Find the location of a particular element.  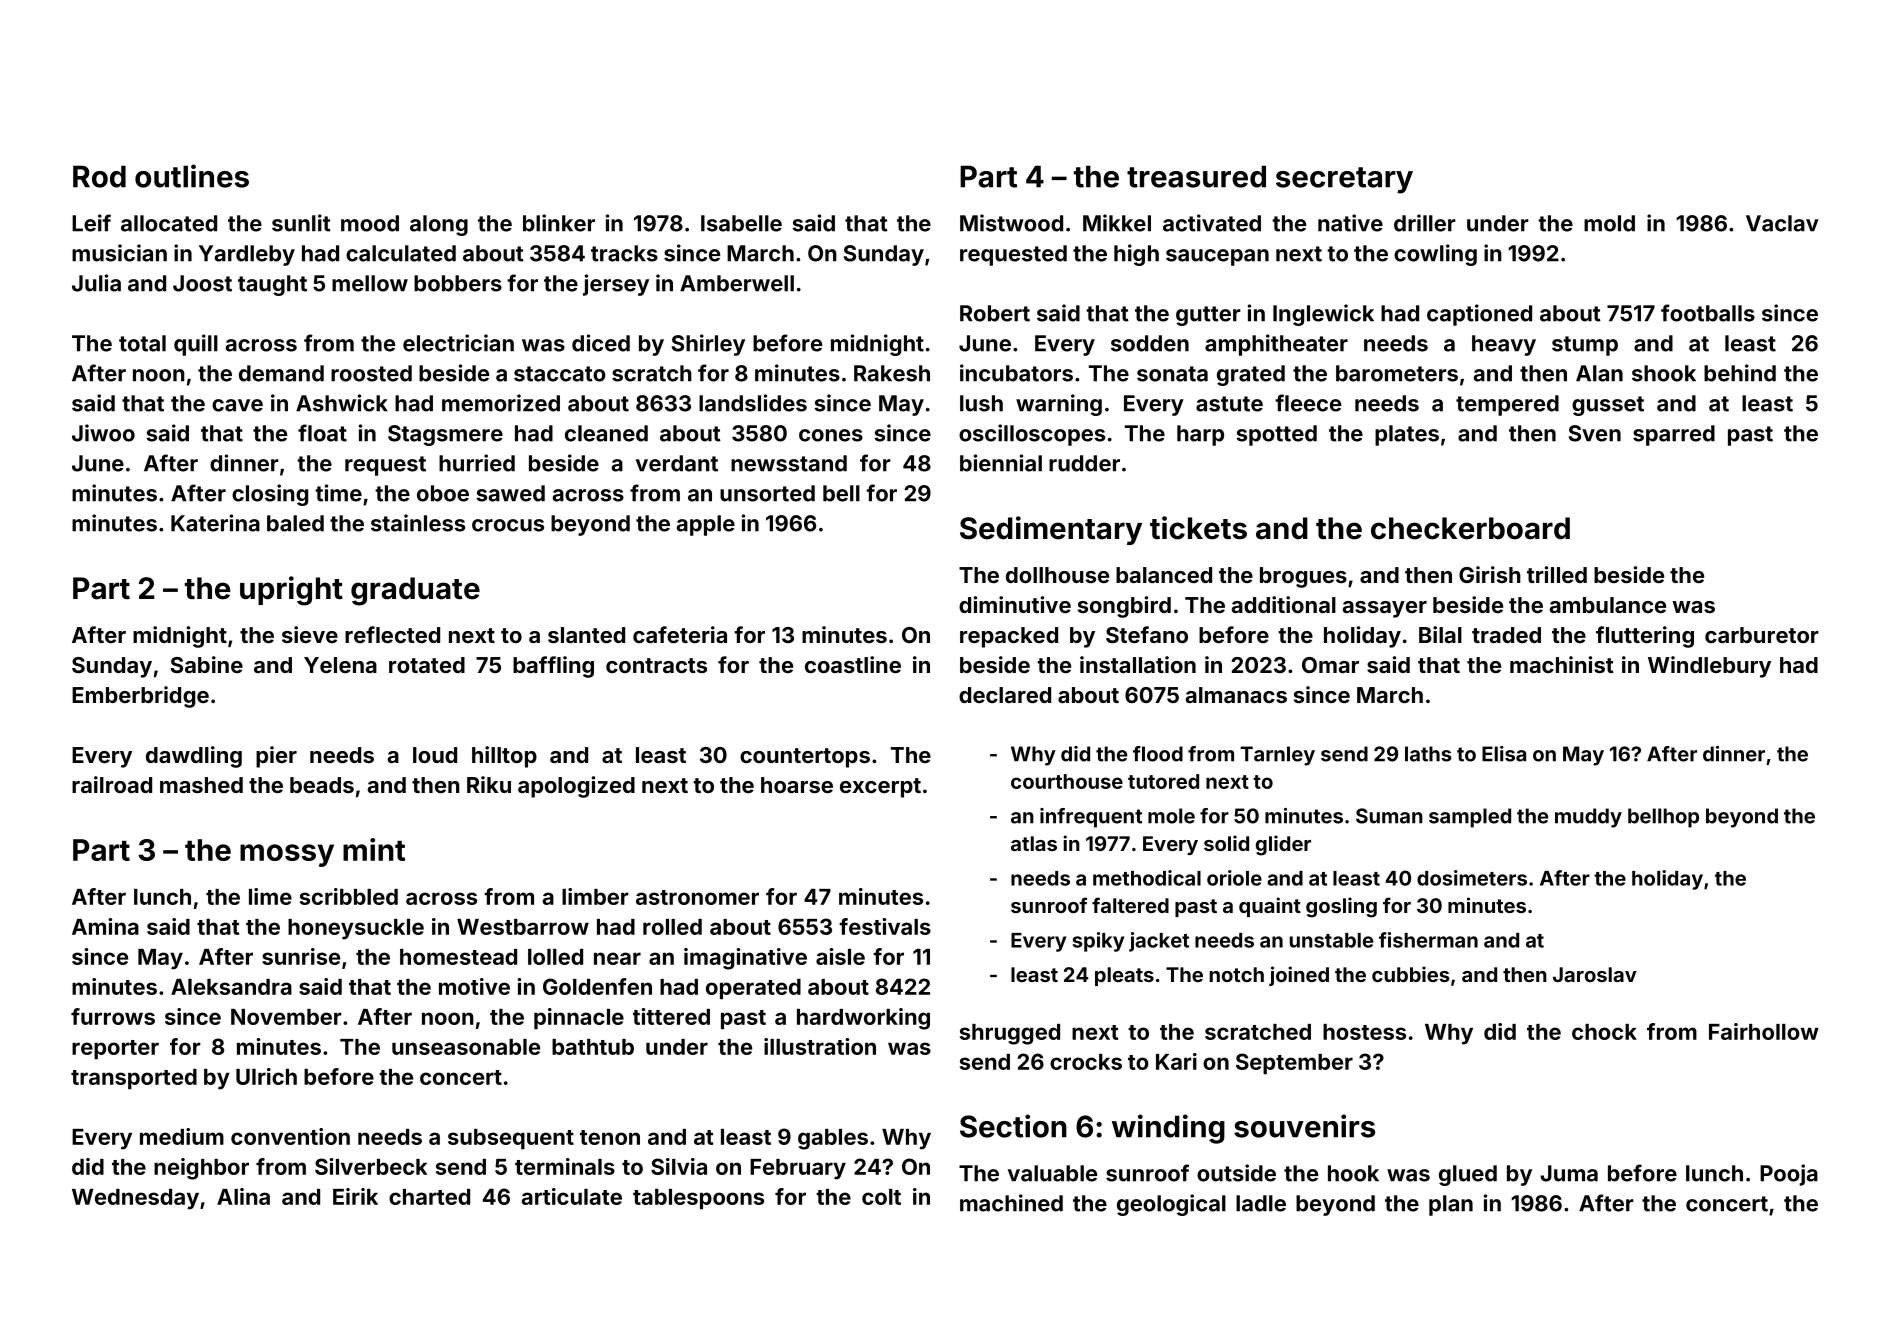

warning is located at coordinates (1059, 405).
